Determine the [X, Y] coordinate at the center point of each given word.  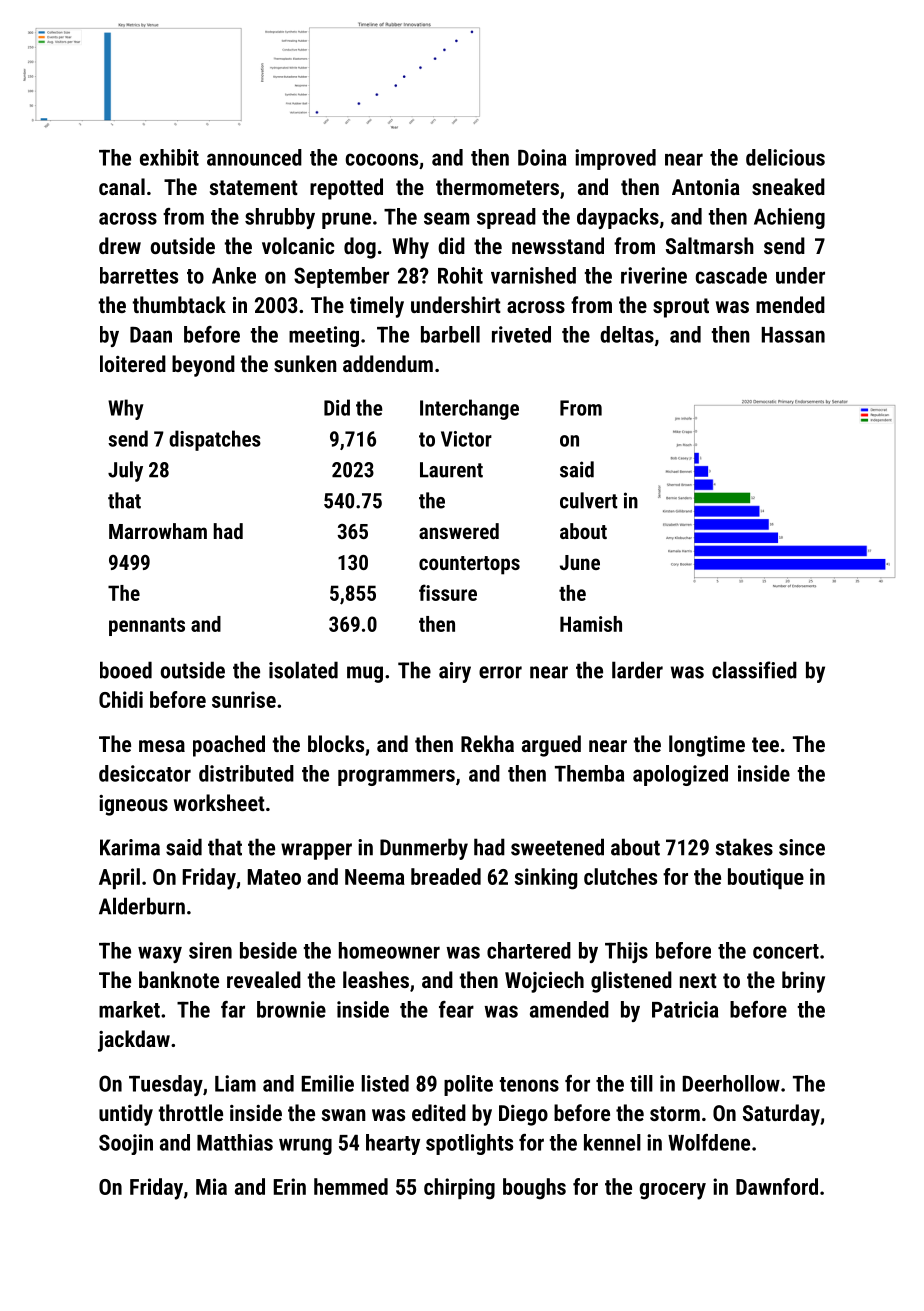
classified [754, 670]
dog [360, 248]
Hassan [793, 335]
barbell [450, 334]
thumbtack [179, 304]
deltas [627, 334]
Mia [211, 1186]
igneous [133, 805]
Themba [589, 773]
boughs [534, 1189]
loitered [133, 363]
